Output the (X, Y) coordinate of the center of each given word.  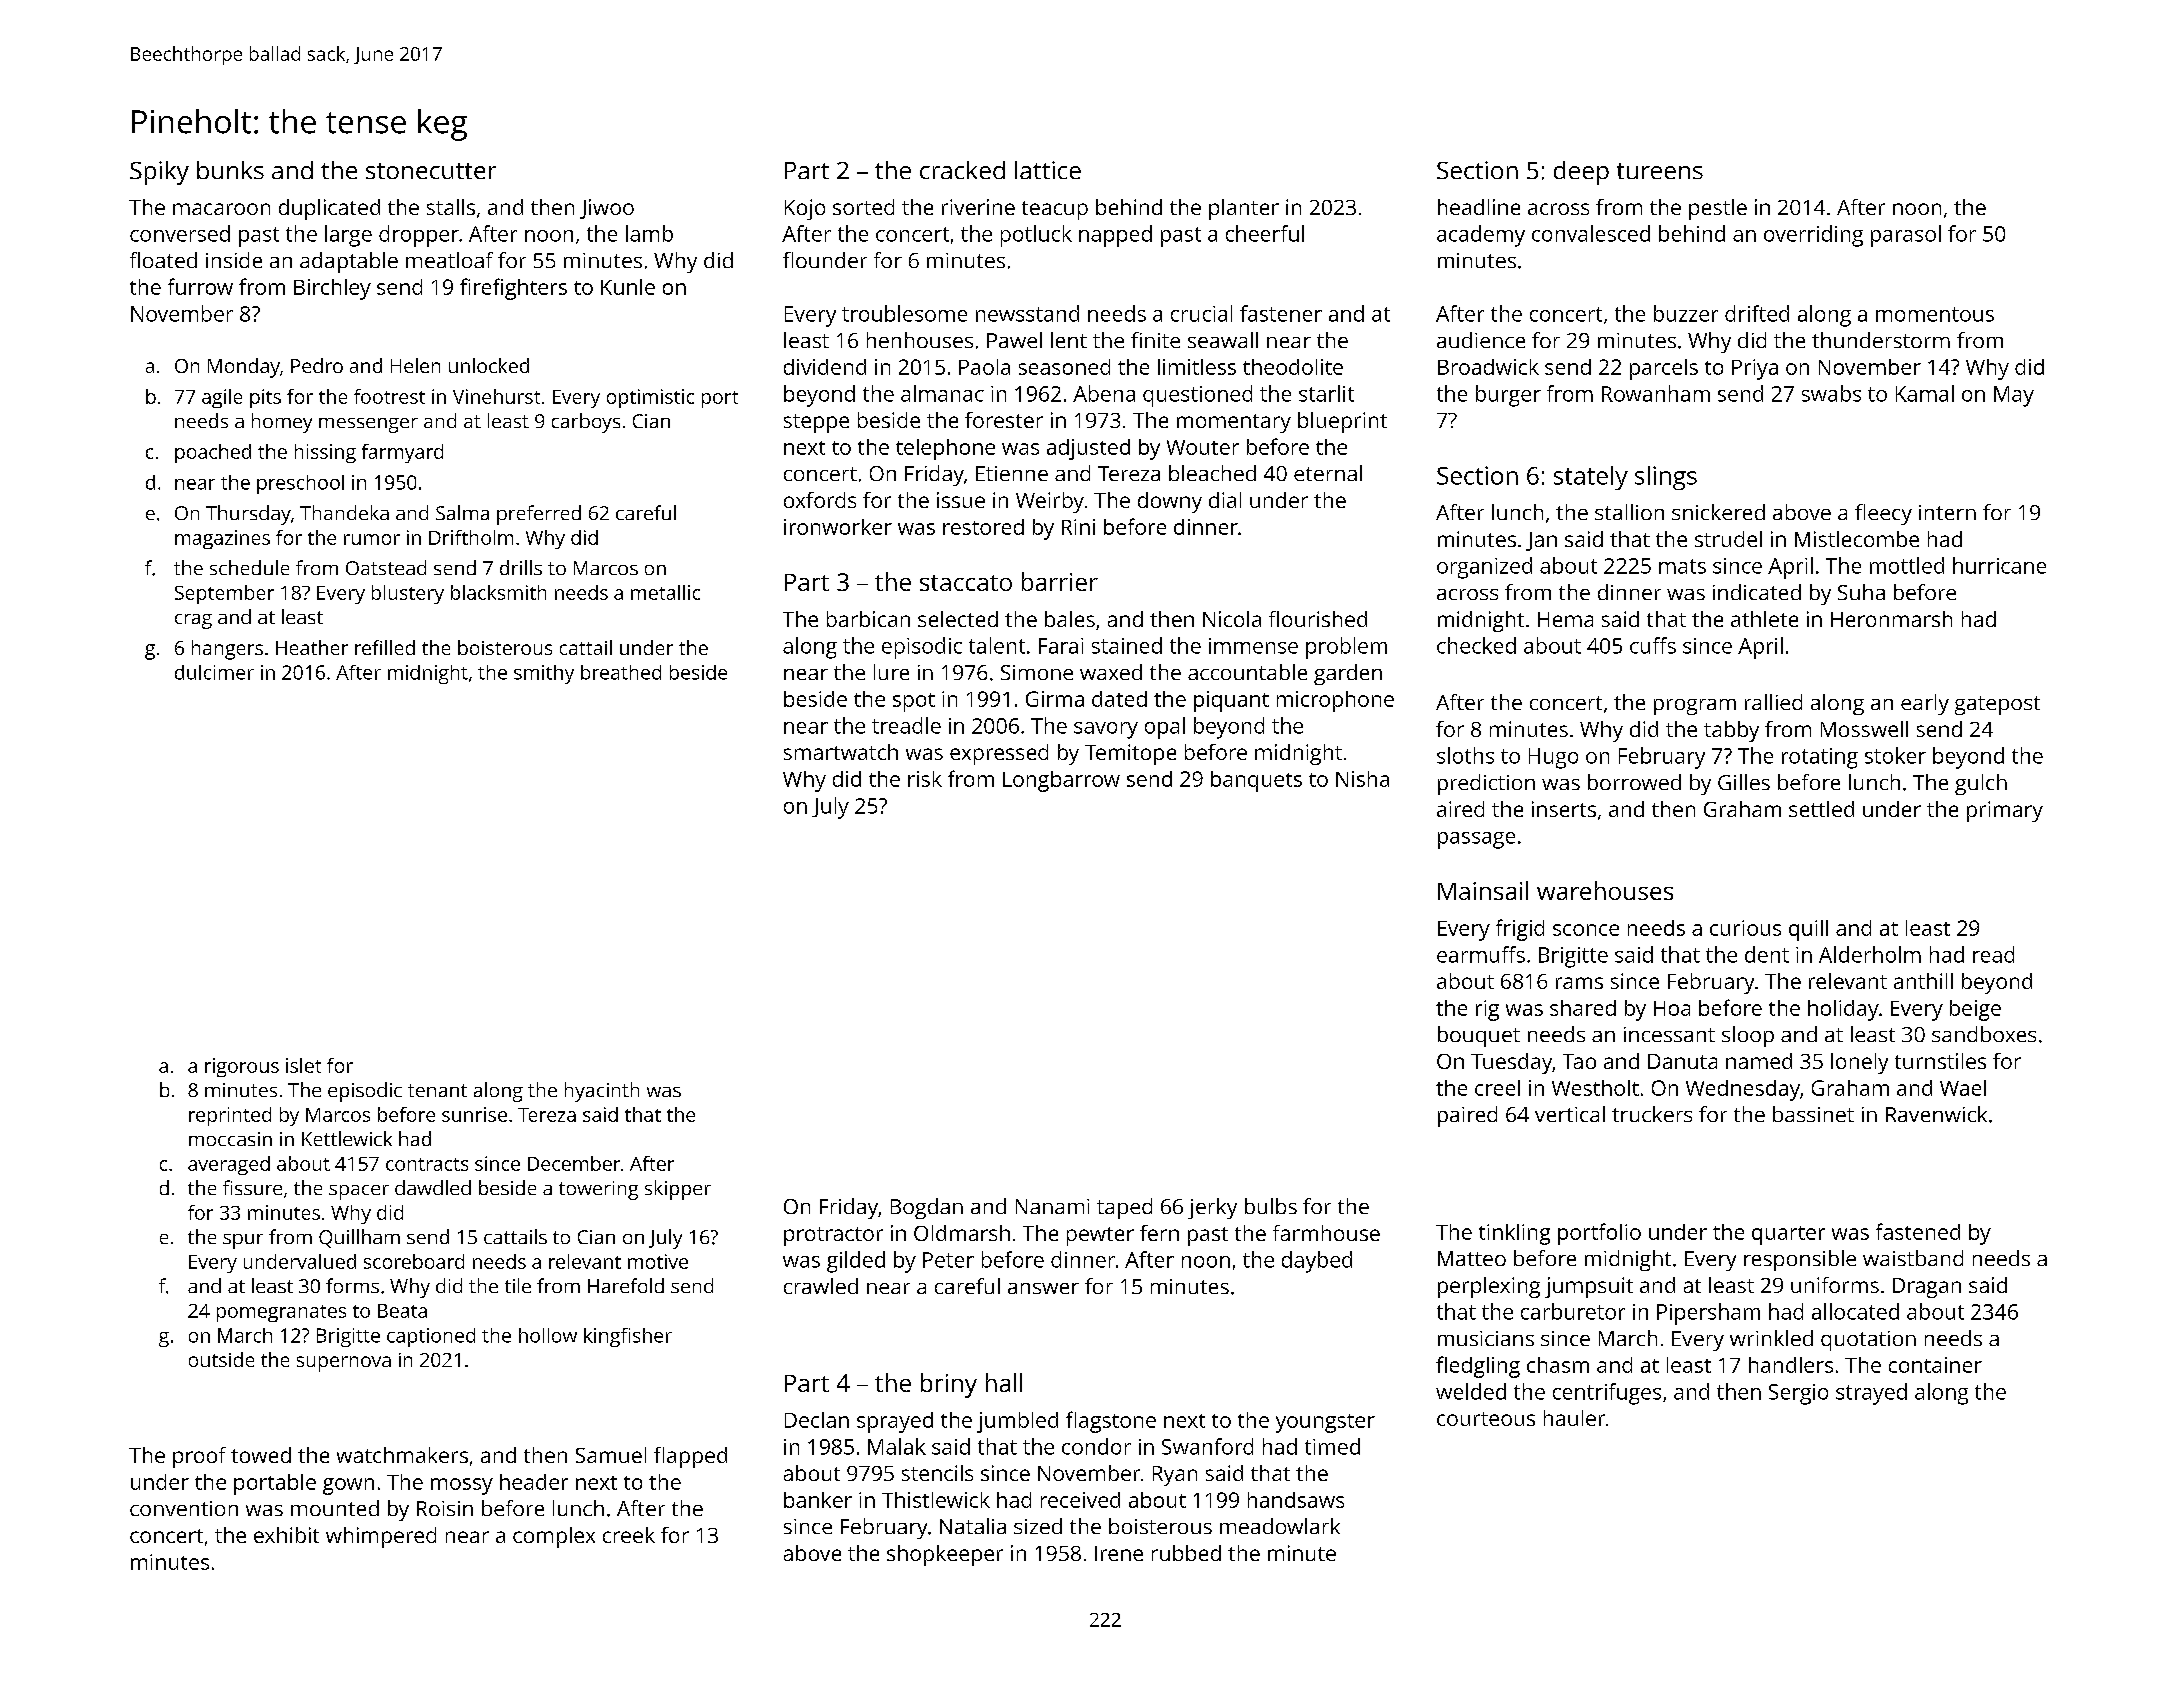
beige (1975, 1010)
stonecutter (431, 171)
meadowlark (1280, 1526)
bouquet (1479, 1036)
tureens (1660, 171)
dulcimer (214, 672)
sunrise (474, 1114)
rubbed (1186, 1553)
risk (925, 779)
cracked (962, 170)
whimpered (381, 1537)
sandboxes (1984, 1034)
